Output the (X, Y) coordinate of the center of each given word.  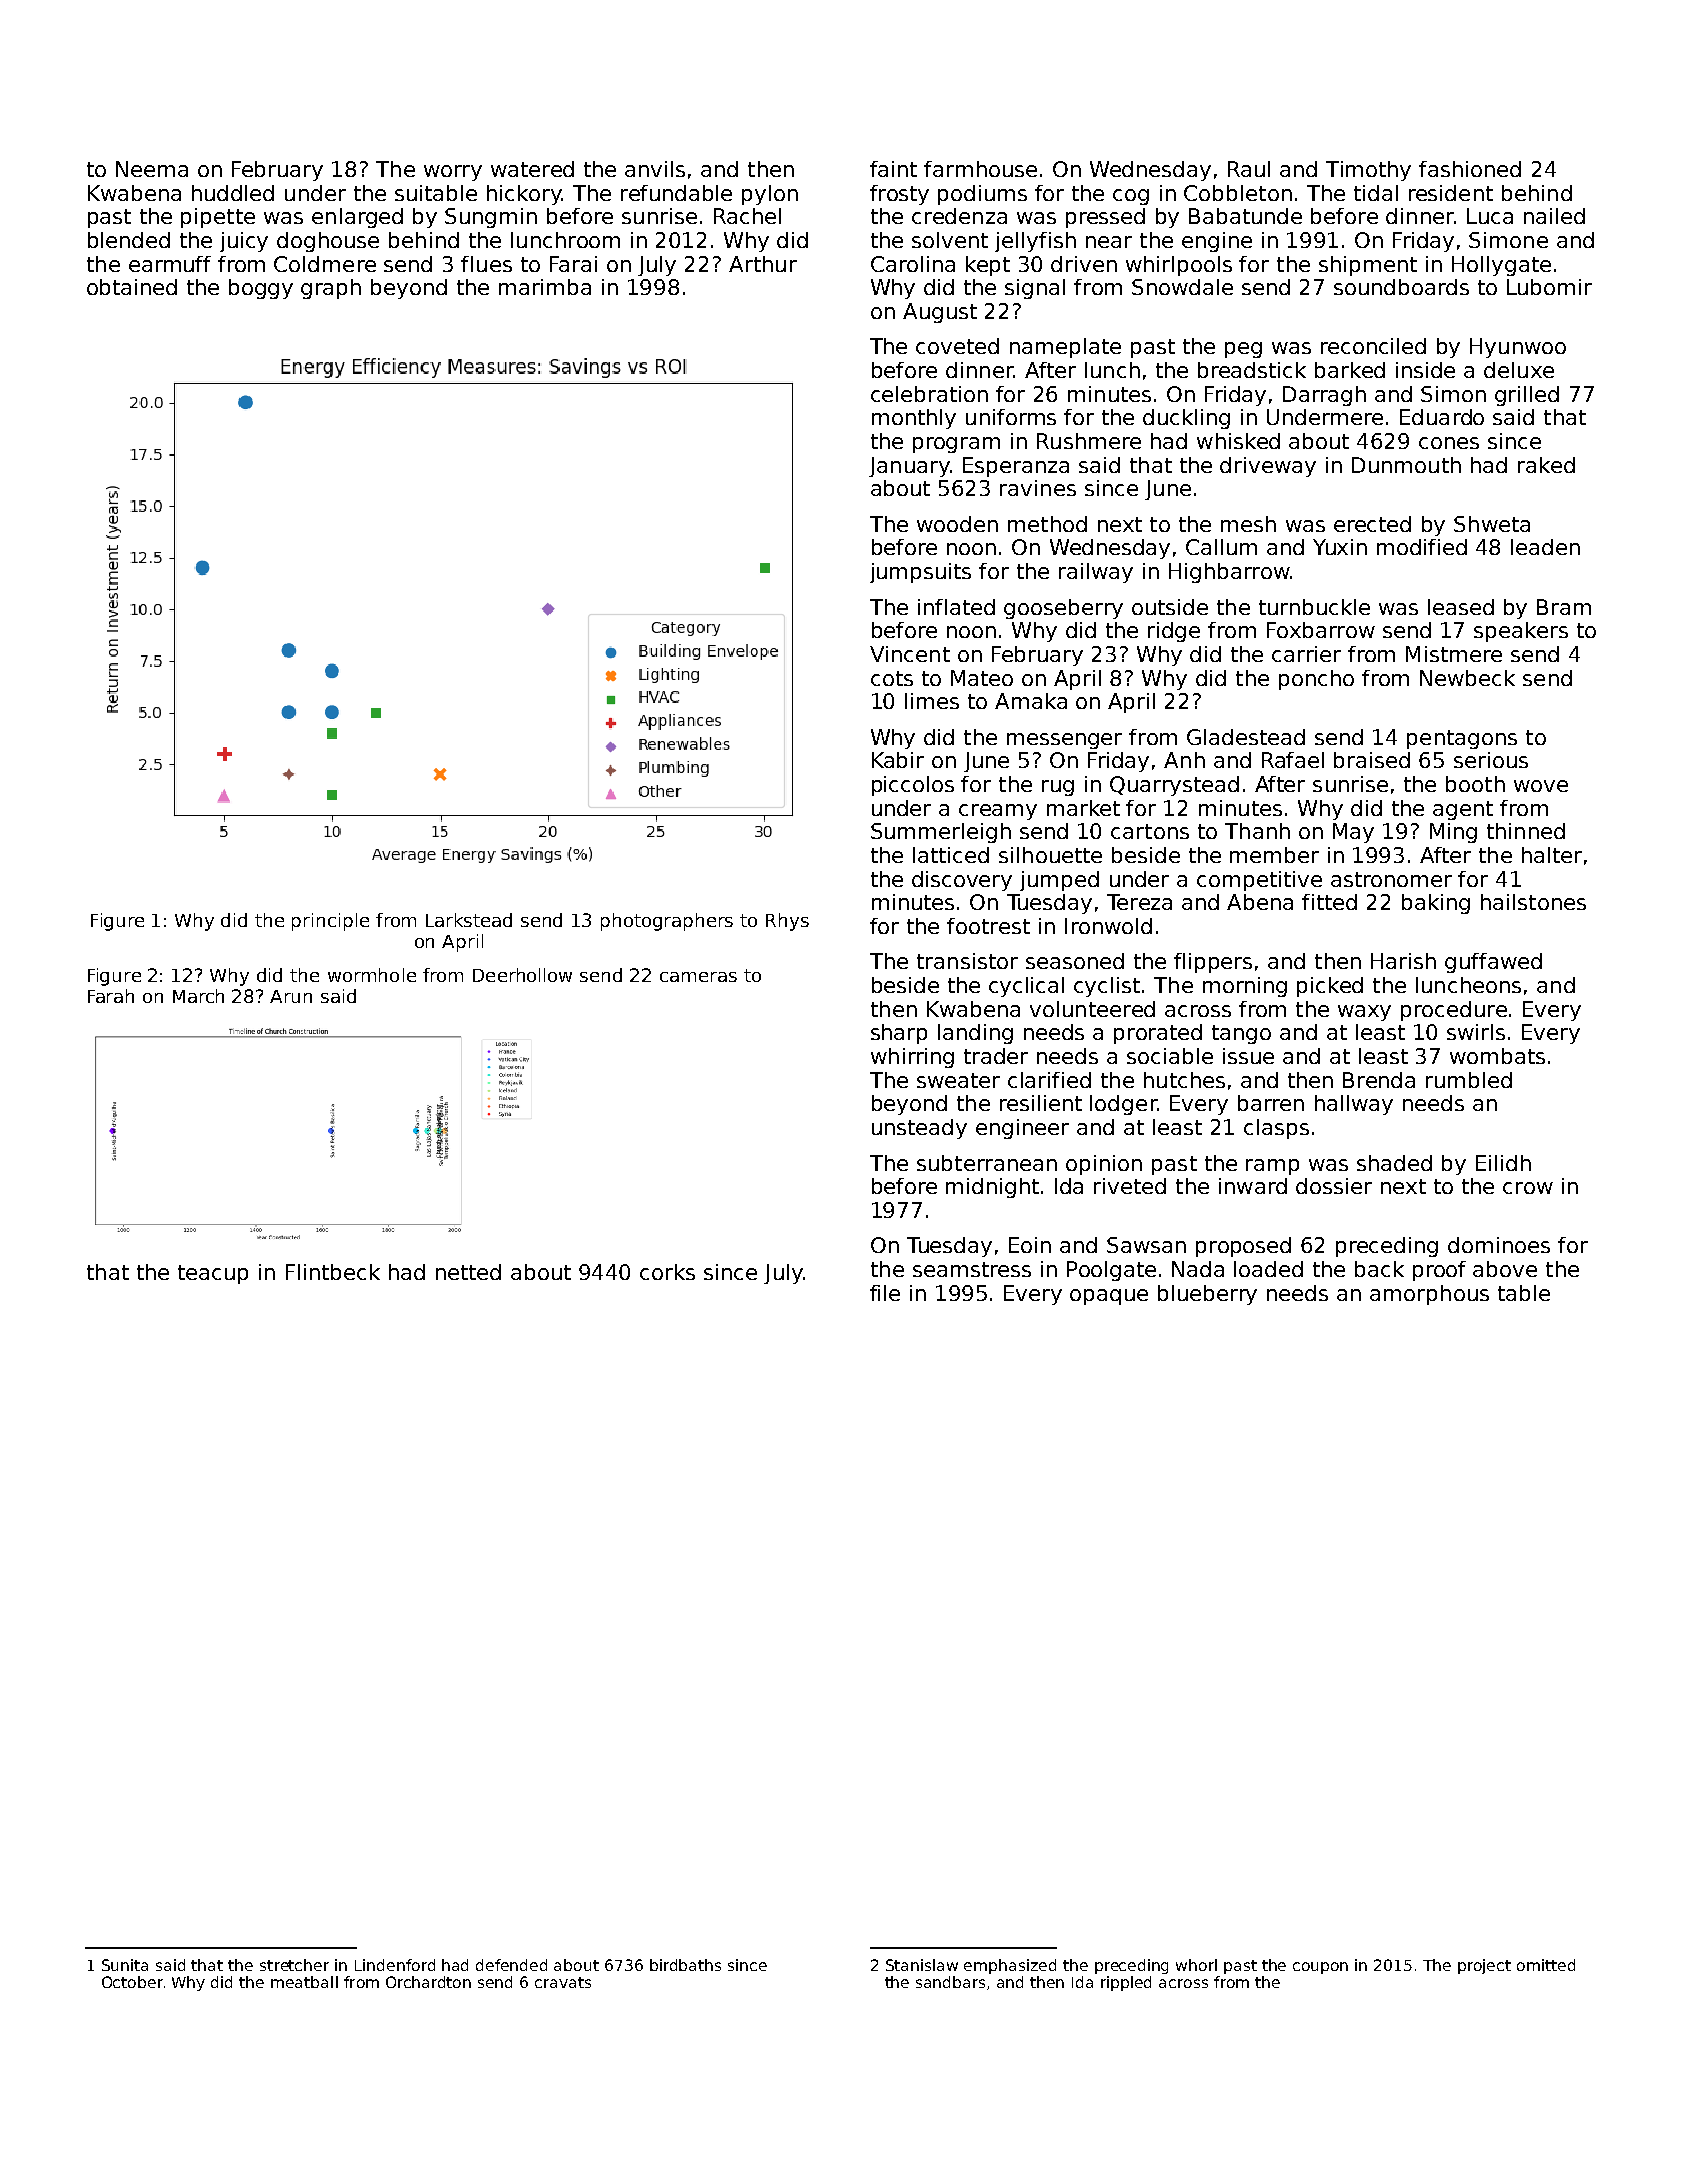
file (885, 1293)
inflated (956, 607)
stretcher (294, 1965)
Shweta (1492, 524)
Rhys (787, 922)
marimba (545, 287)
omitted (1546, 1965)
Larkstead (469, 920)
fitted (1329, 902)
